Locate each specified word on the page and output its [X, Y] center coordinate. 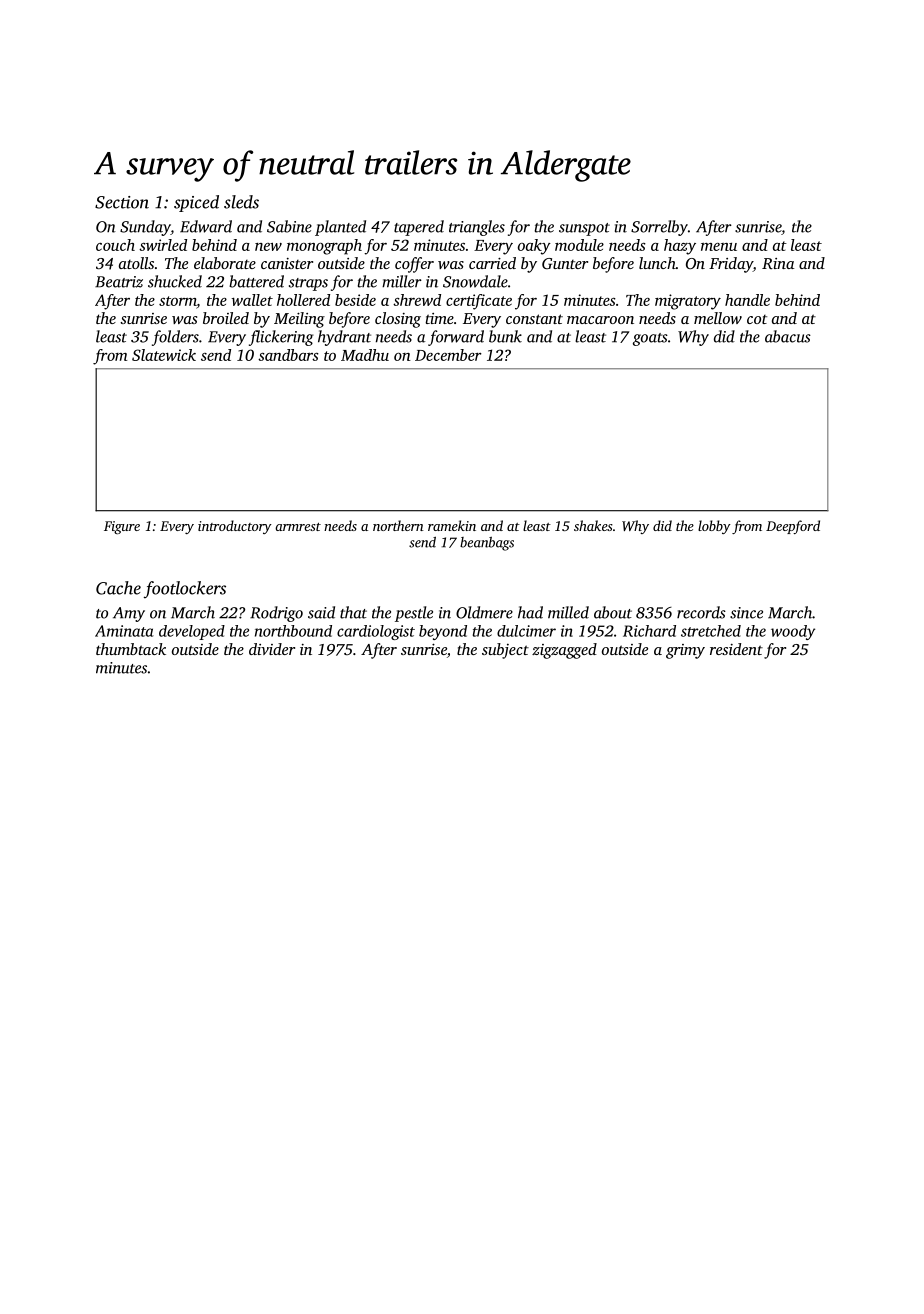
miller [402, 281]
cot [757, 319]
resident [736, 649]
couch [115, 245]
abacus [788, 336]
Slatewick [164, 355]
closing [398, 320]
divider [272, 649]
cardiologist [376, 632]
